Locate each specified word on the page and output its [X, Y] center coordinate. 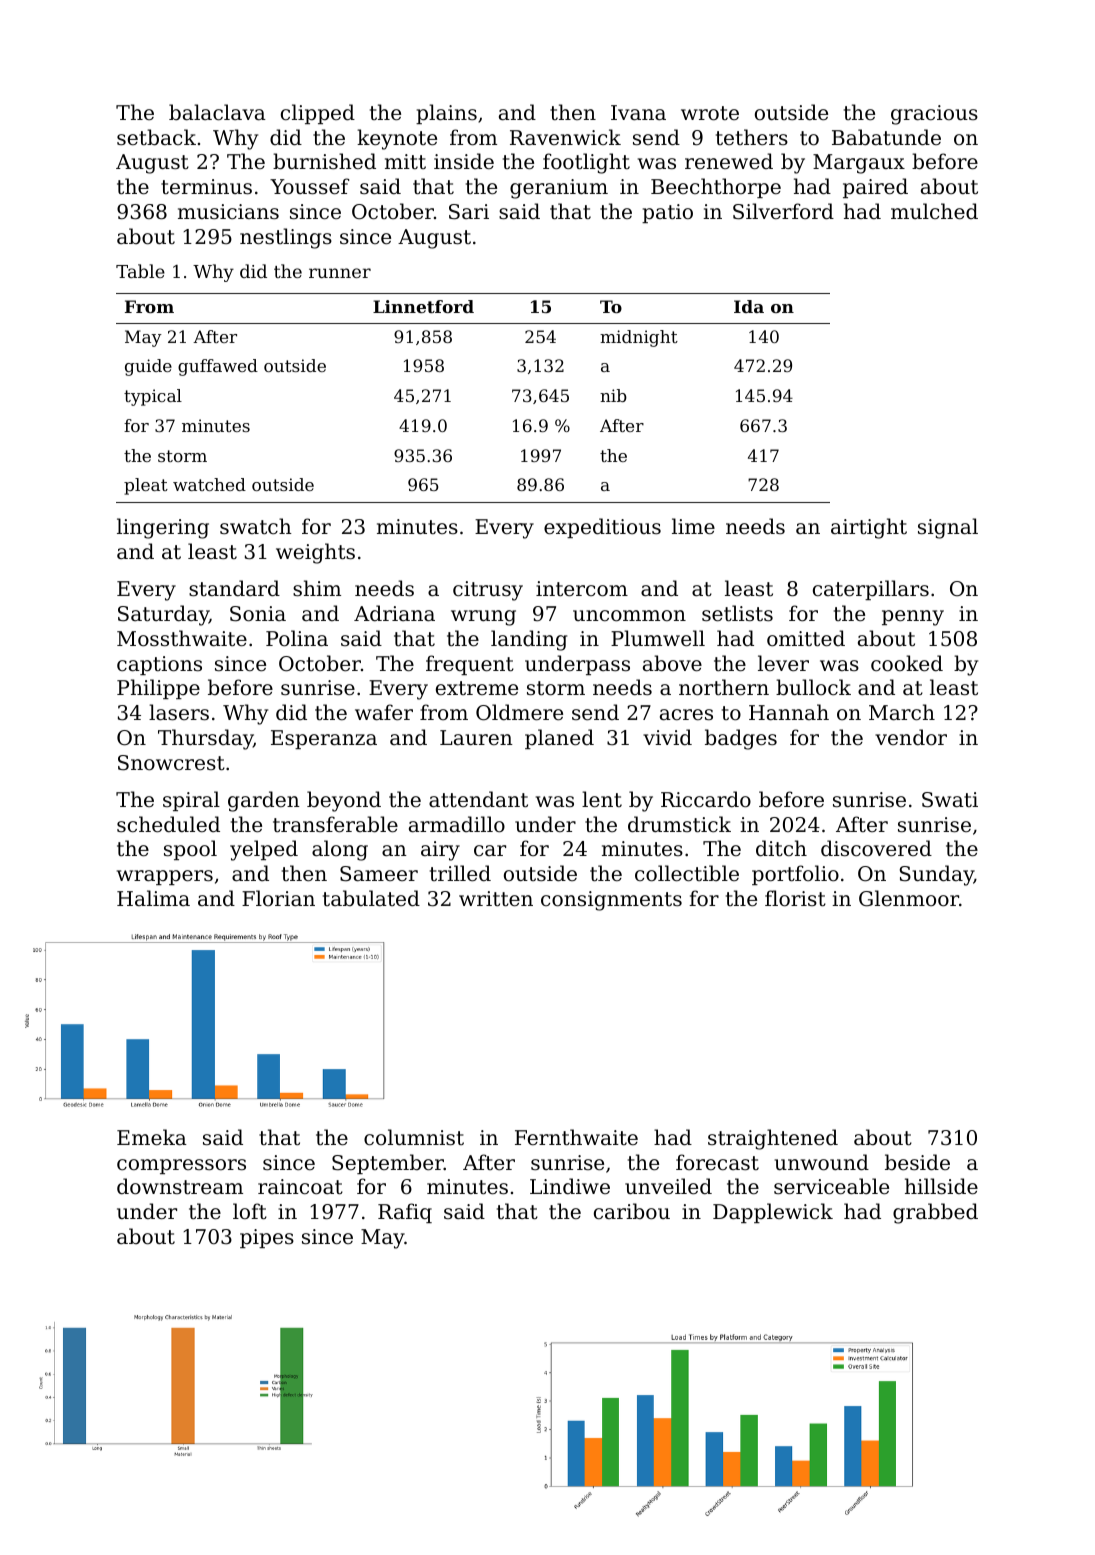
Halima [153, 898]
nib [613, 395]
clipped [318, 114]
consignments [611, 901]
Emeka [152, 1137]
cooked [907, 663]
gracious [934, 115]
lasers [179, 712]
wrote [710, 113]
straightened [773, 1139]
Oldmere [519, 712]
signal [948, 528]
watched [209, 484]
